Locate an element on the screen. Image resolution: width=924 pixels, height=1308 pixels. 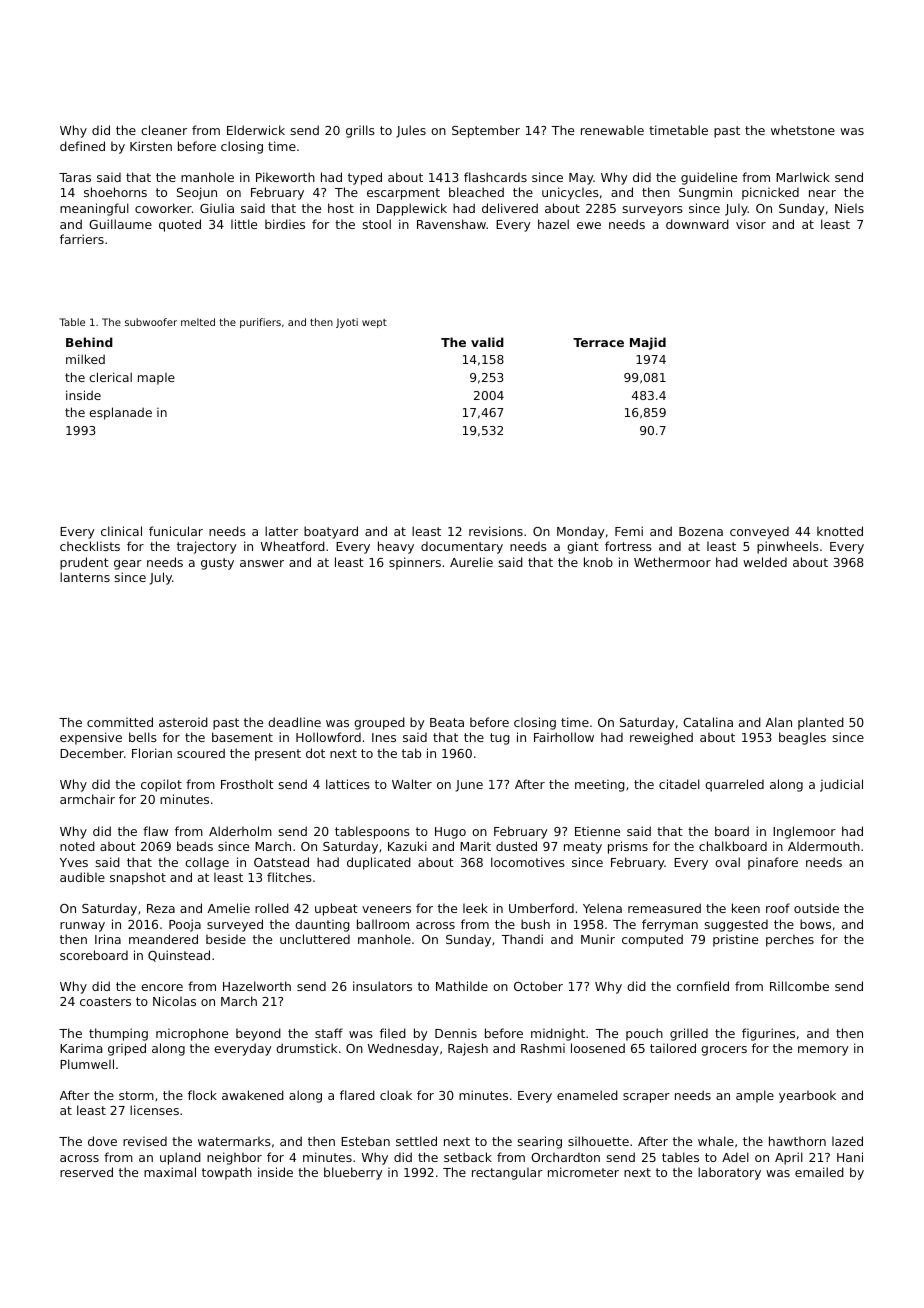
grills is located at coordinates (360, 131).
